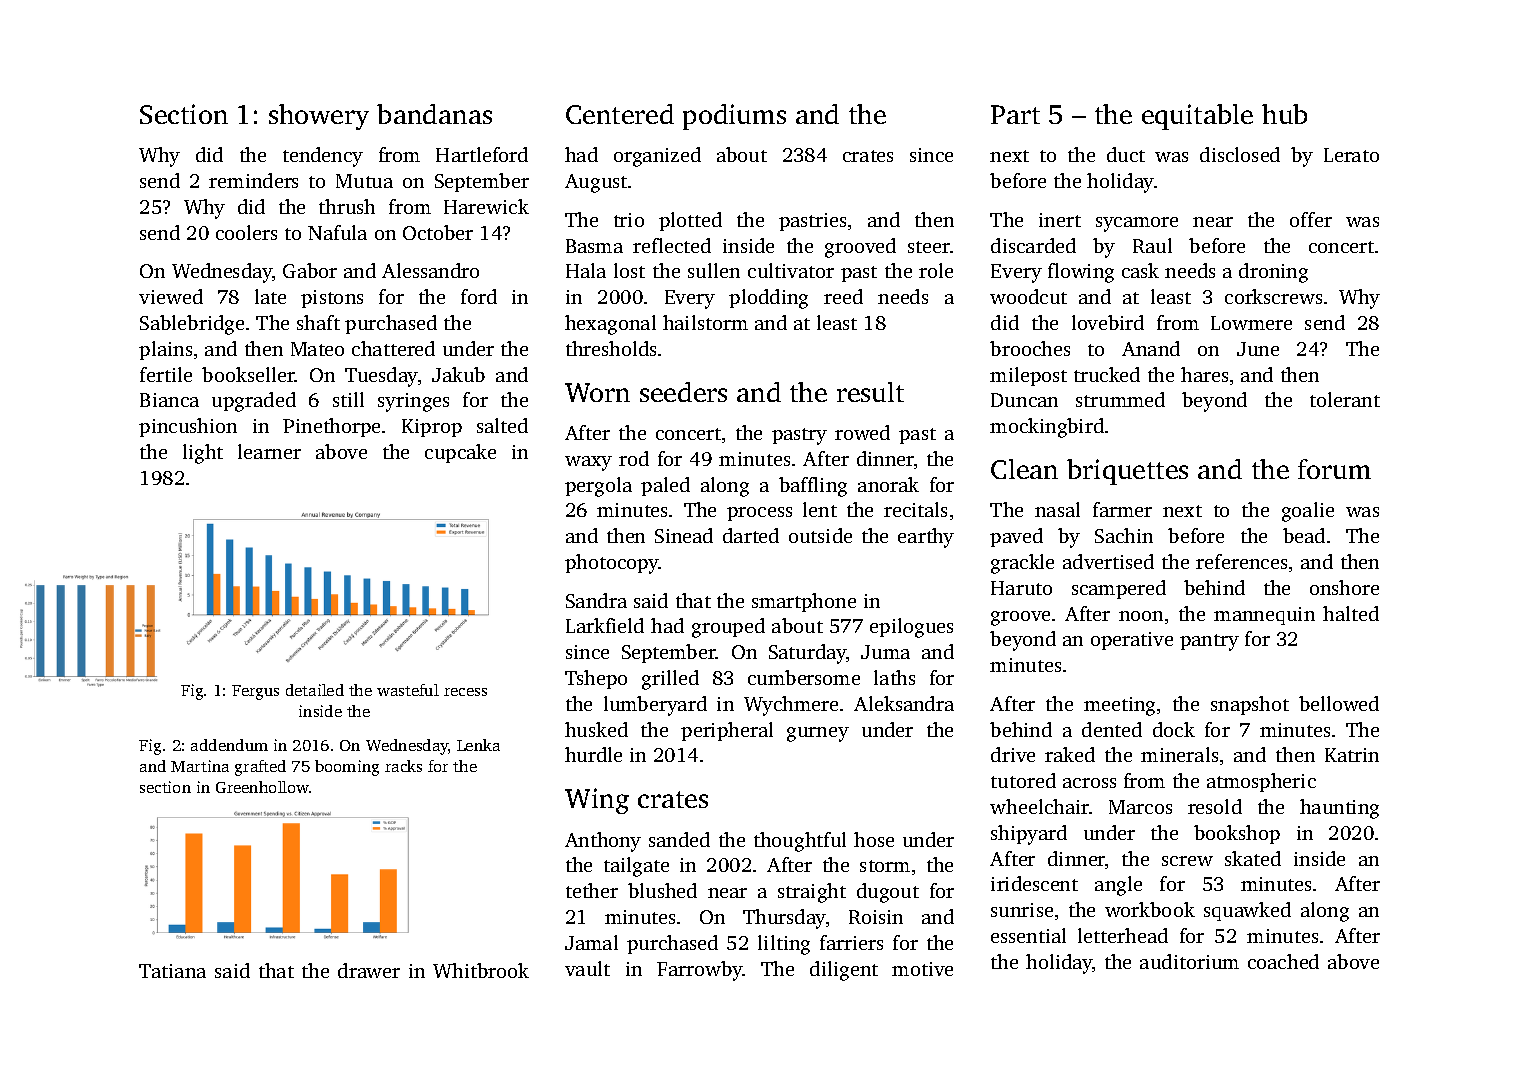 This document has height=1075, width=1520. Describe the element at coordinates (434, 114) in the document. I see `bandanas` at that location.
